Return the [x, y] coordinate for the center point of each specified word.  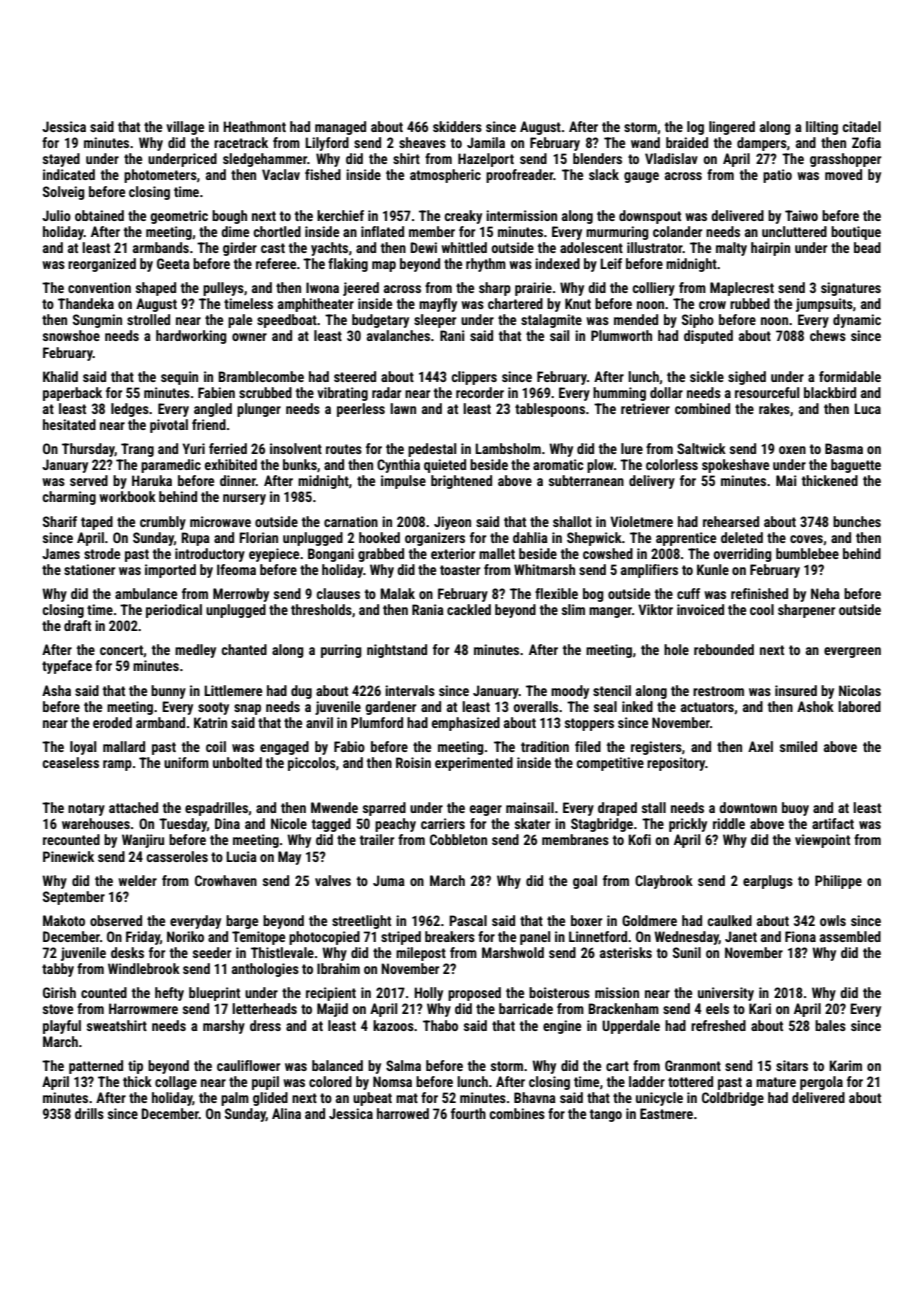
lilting [822, 128]
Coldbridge [733, 1099]
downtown [748, 807]
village [185, 128]
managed [340, 128]
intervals [410, 690]
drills [89, 1113]
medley [195, 651]
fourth [468, 1113]
